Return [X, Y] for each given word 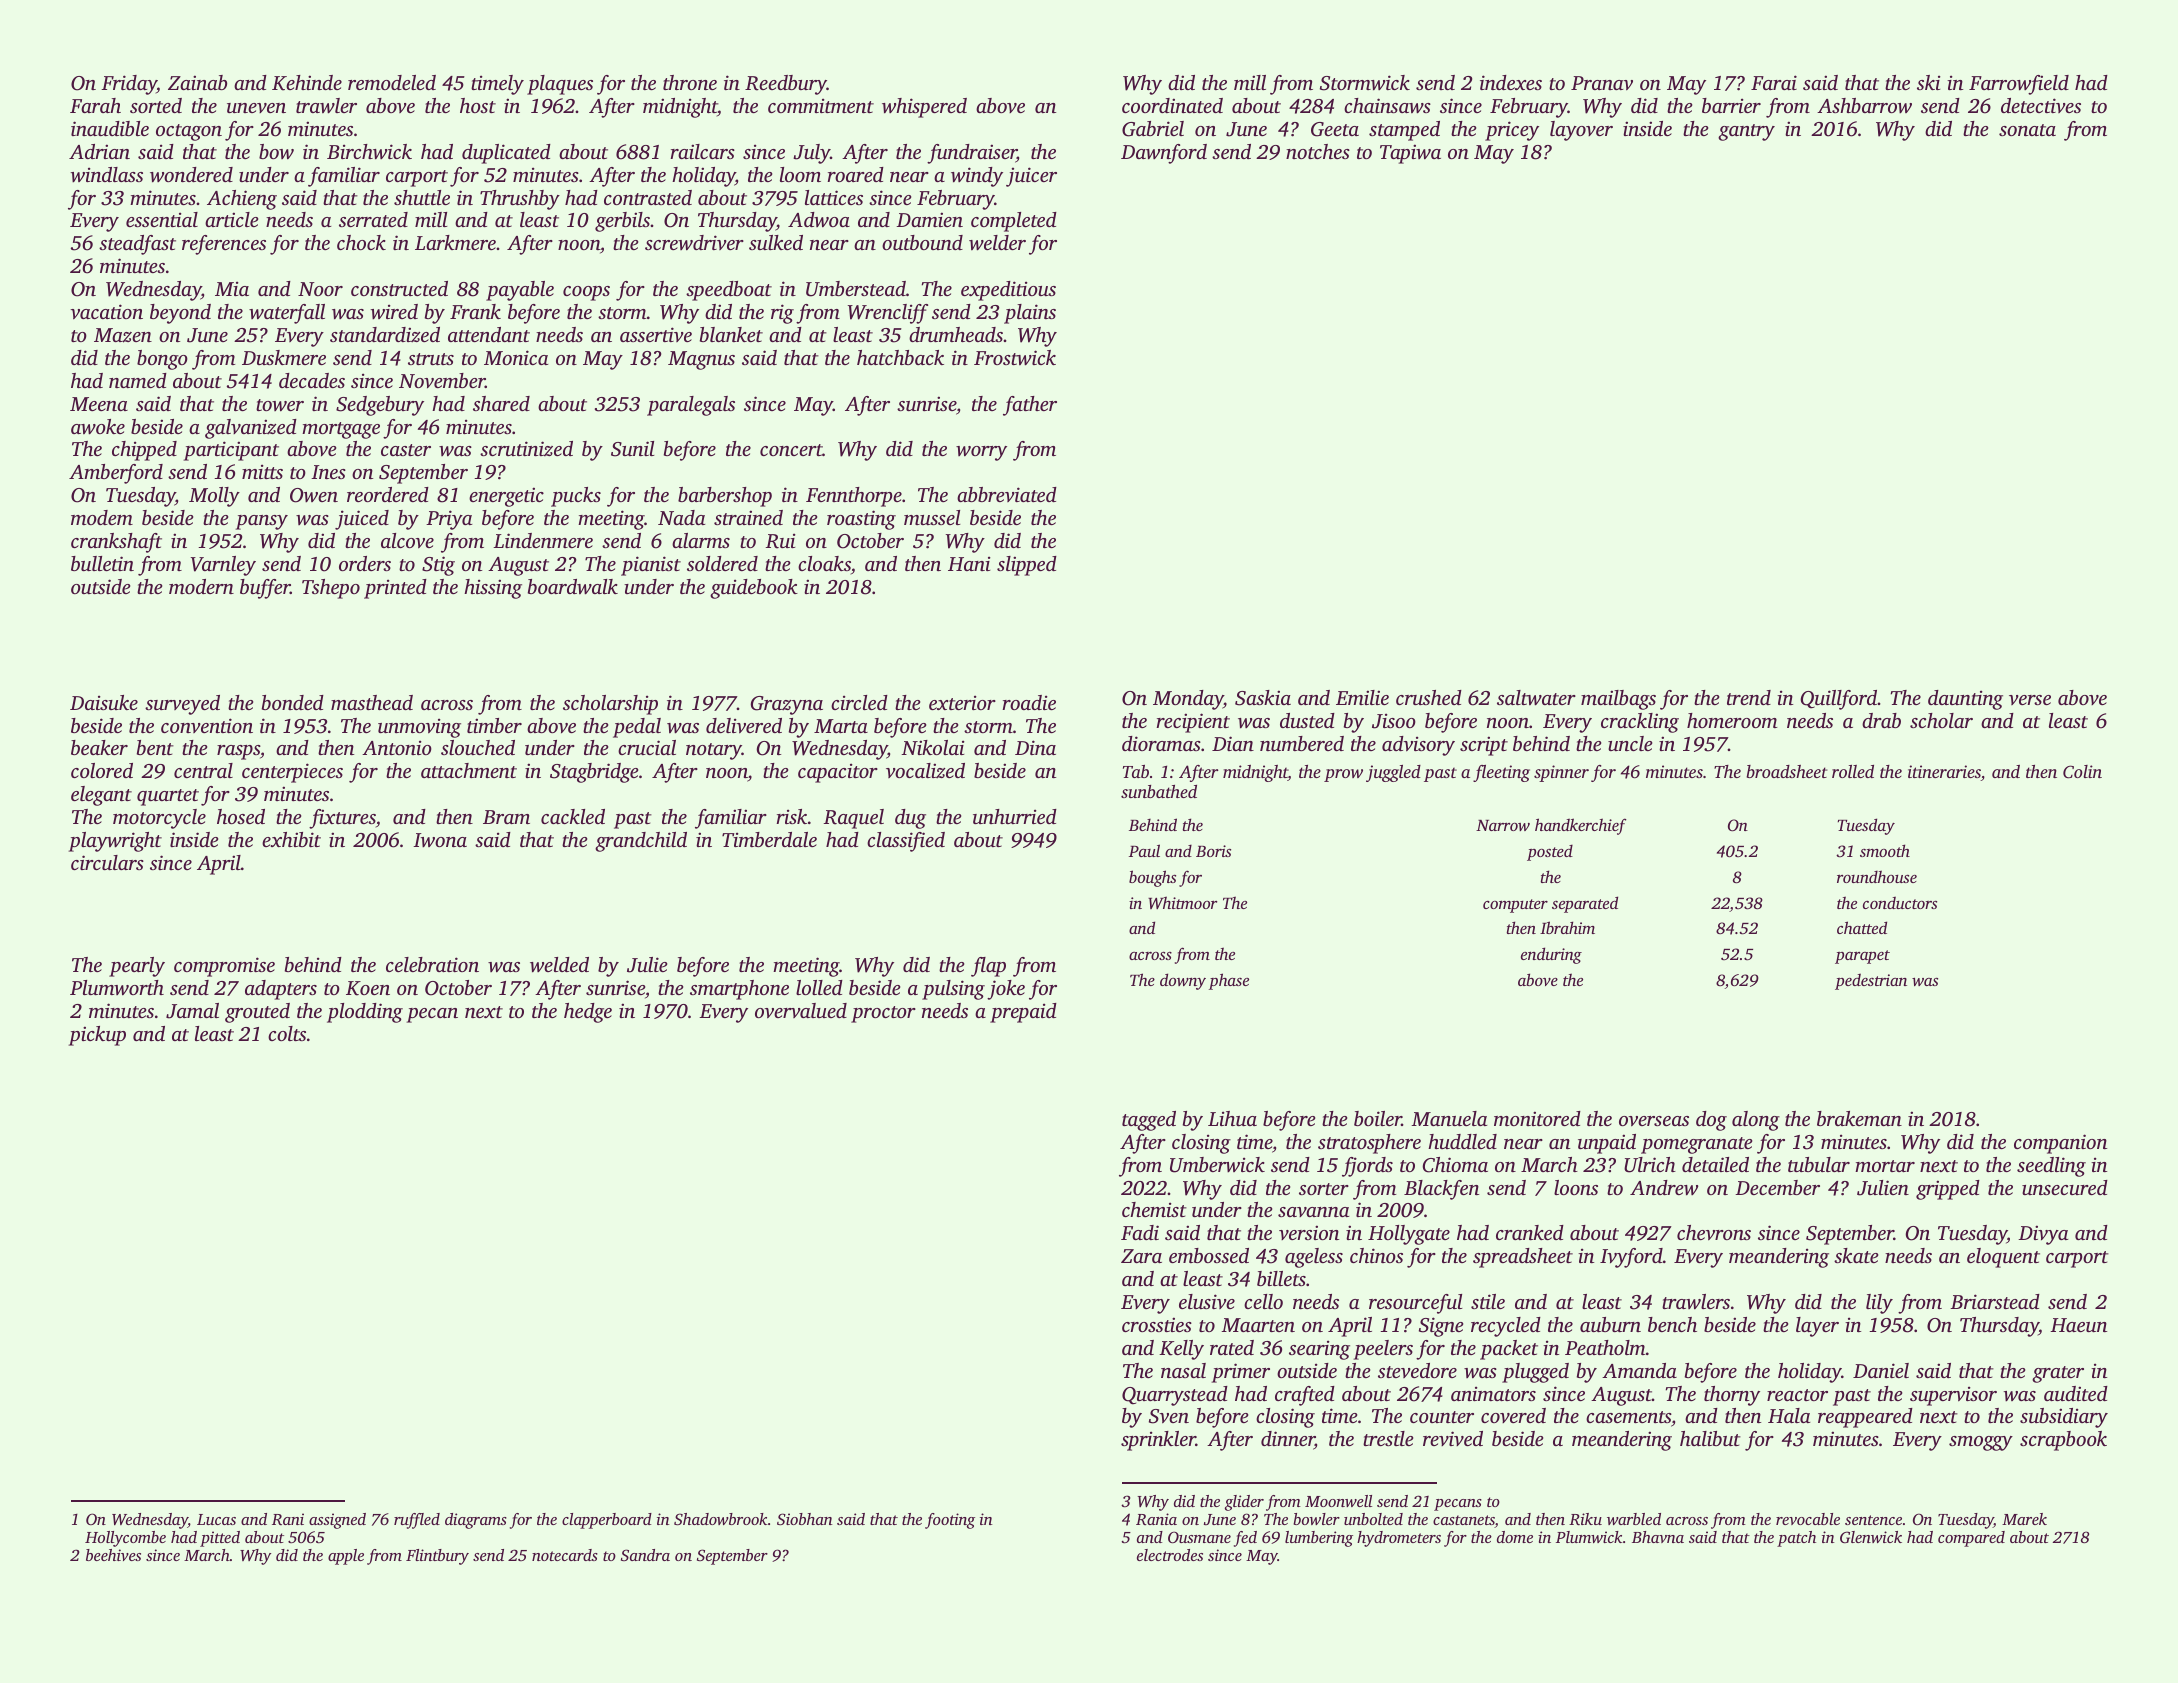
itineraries [1944, 773]
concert [791, 450]
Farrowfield [2019, 85]
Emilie [1362, 697]
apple [346, 1557]
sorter [1324, 1189]
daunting [1965, 700]
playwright [115, 842]
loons [1576, 1187]
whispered [924, 108]
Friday [129, 85]
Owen [314, 495]
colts [287, 1033]
